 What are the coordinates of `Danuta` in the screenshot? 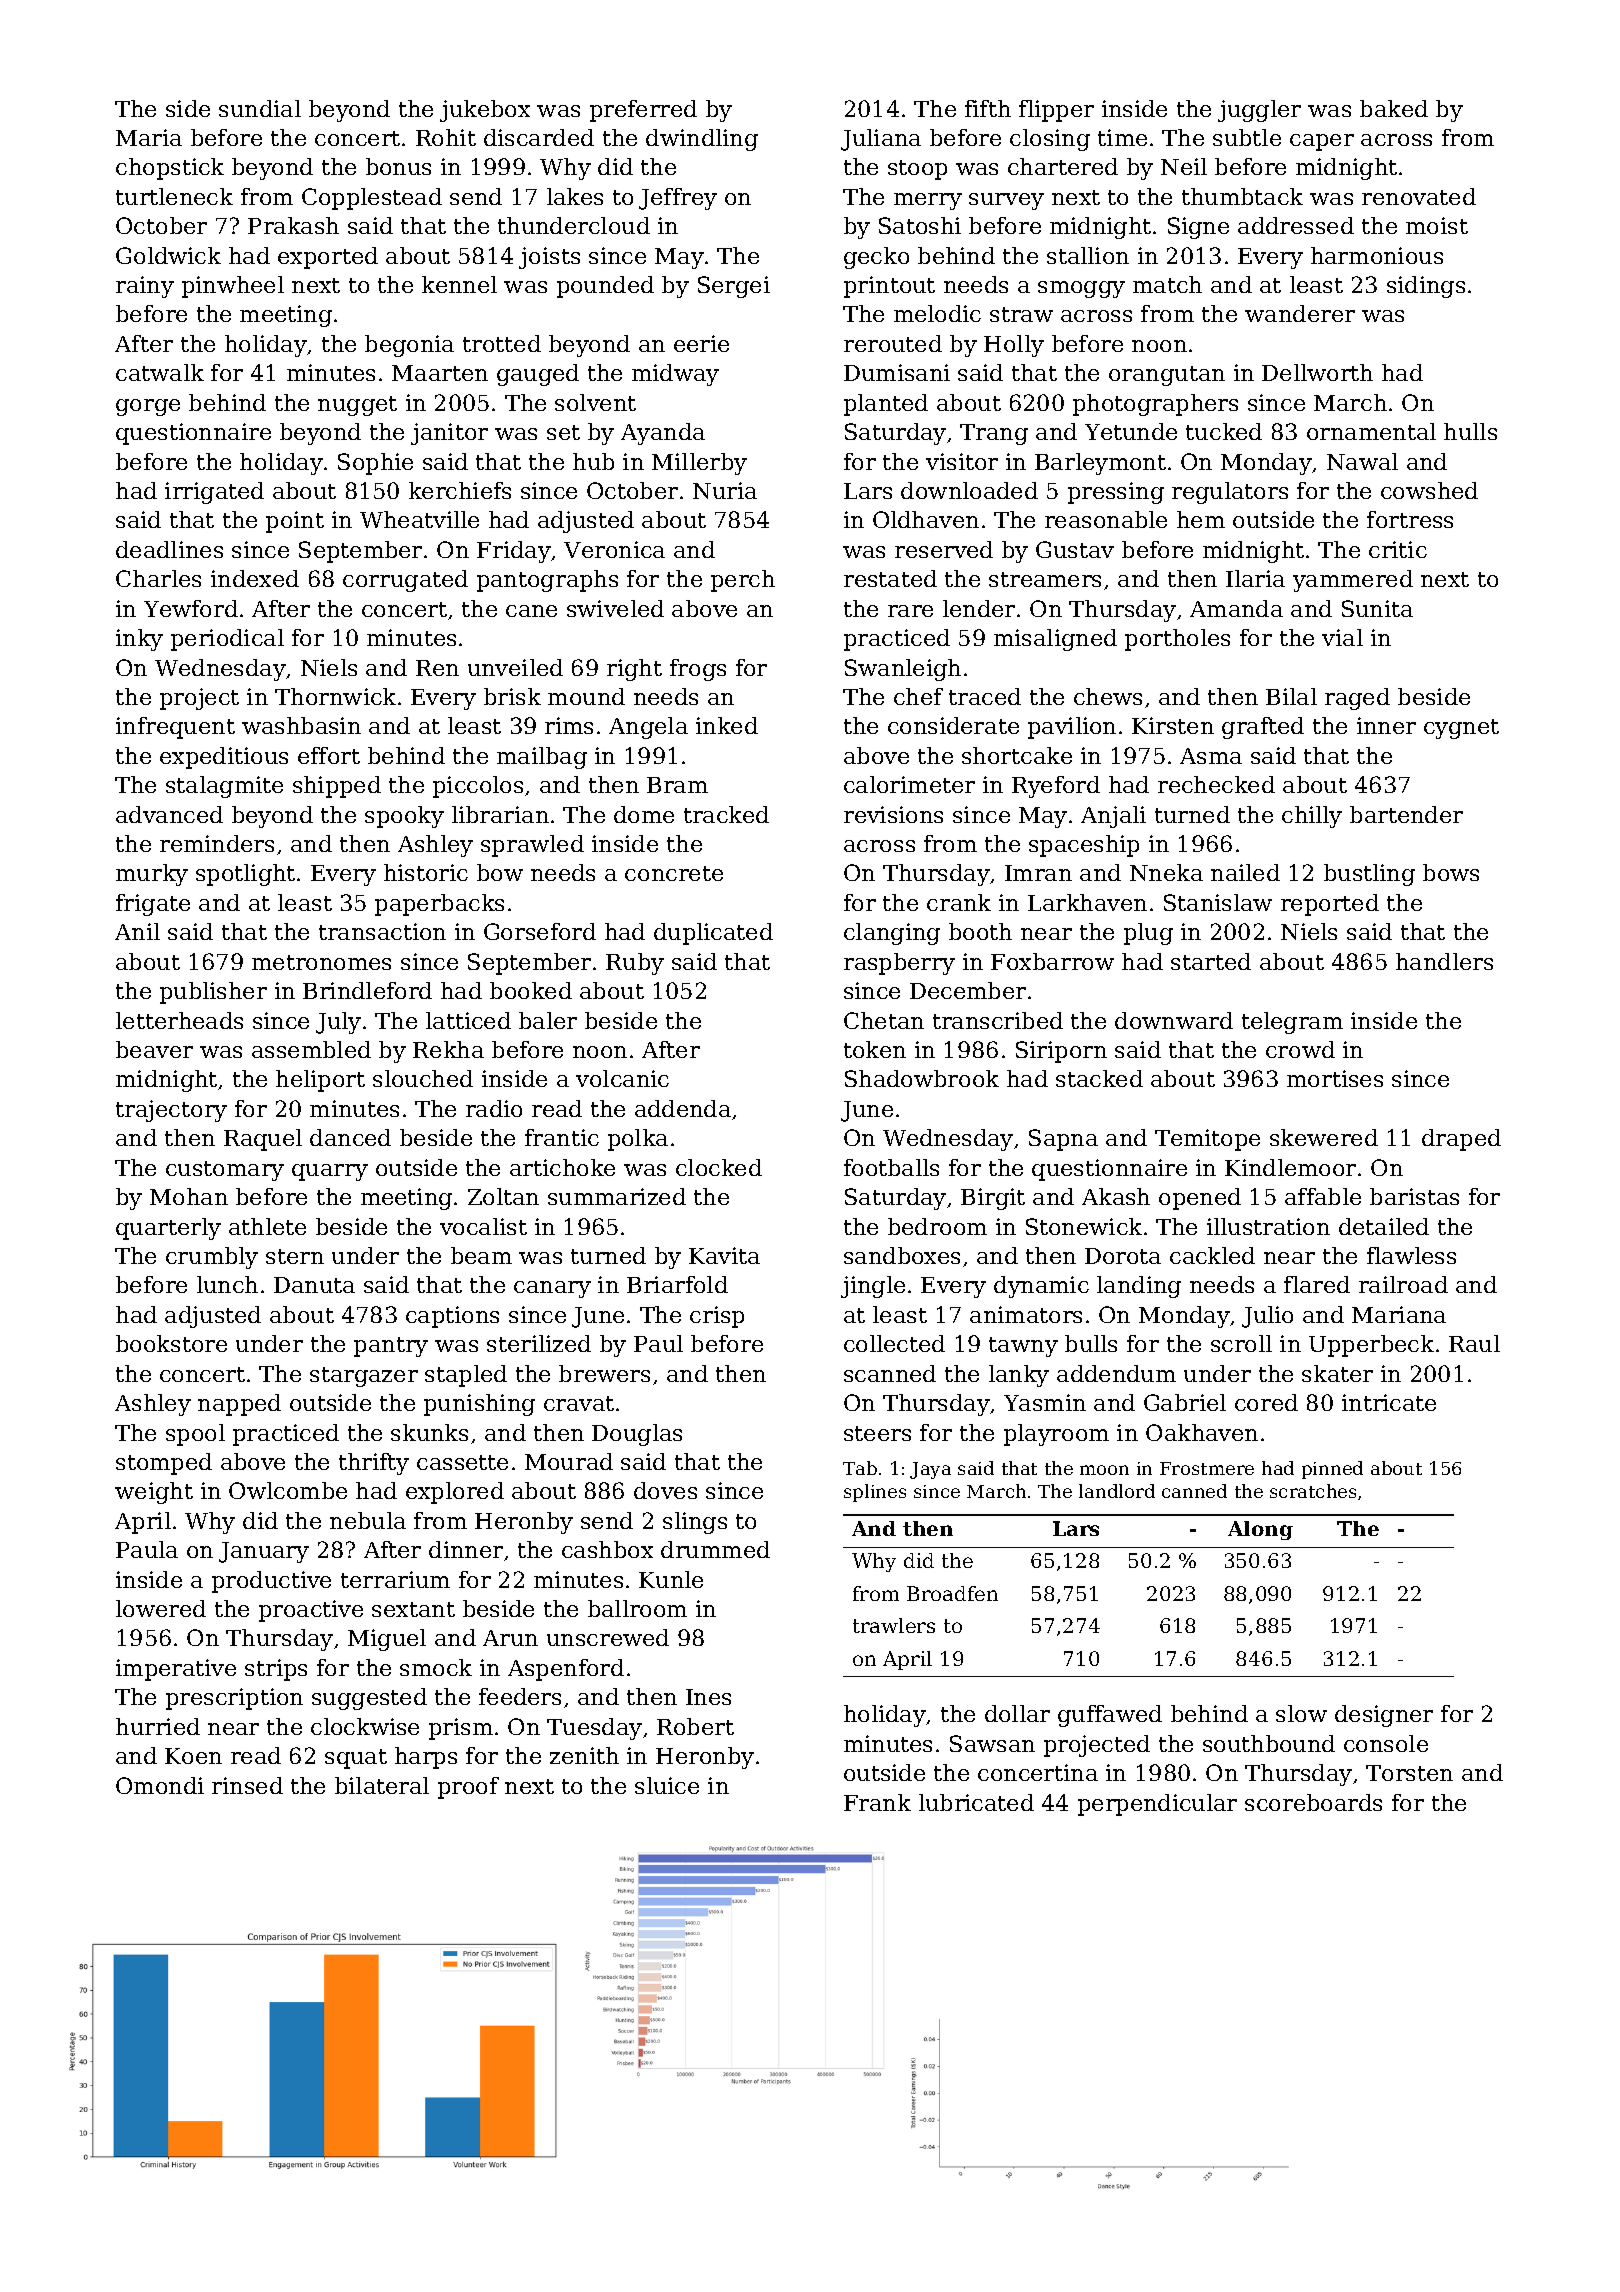 It's located at (314, 1285).
